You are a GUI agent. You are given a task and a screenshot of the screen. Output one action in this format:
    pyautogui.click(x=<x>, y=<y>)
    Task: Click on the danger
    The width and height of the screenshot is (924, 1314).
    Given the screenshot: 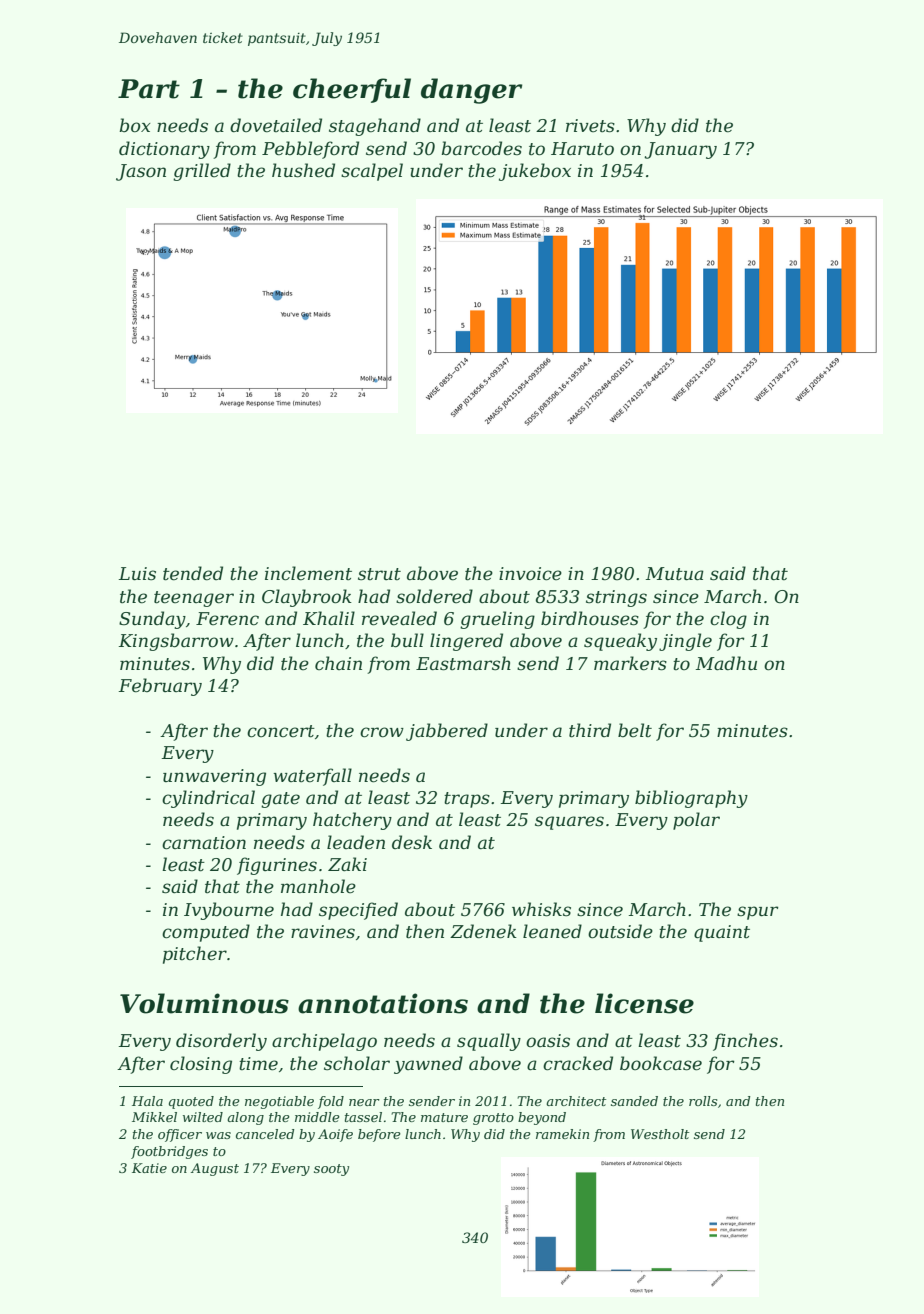 What is the action you would take?
    pyautogui.click(x=471, y=91)
